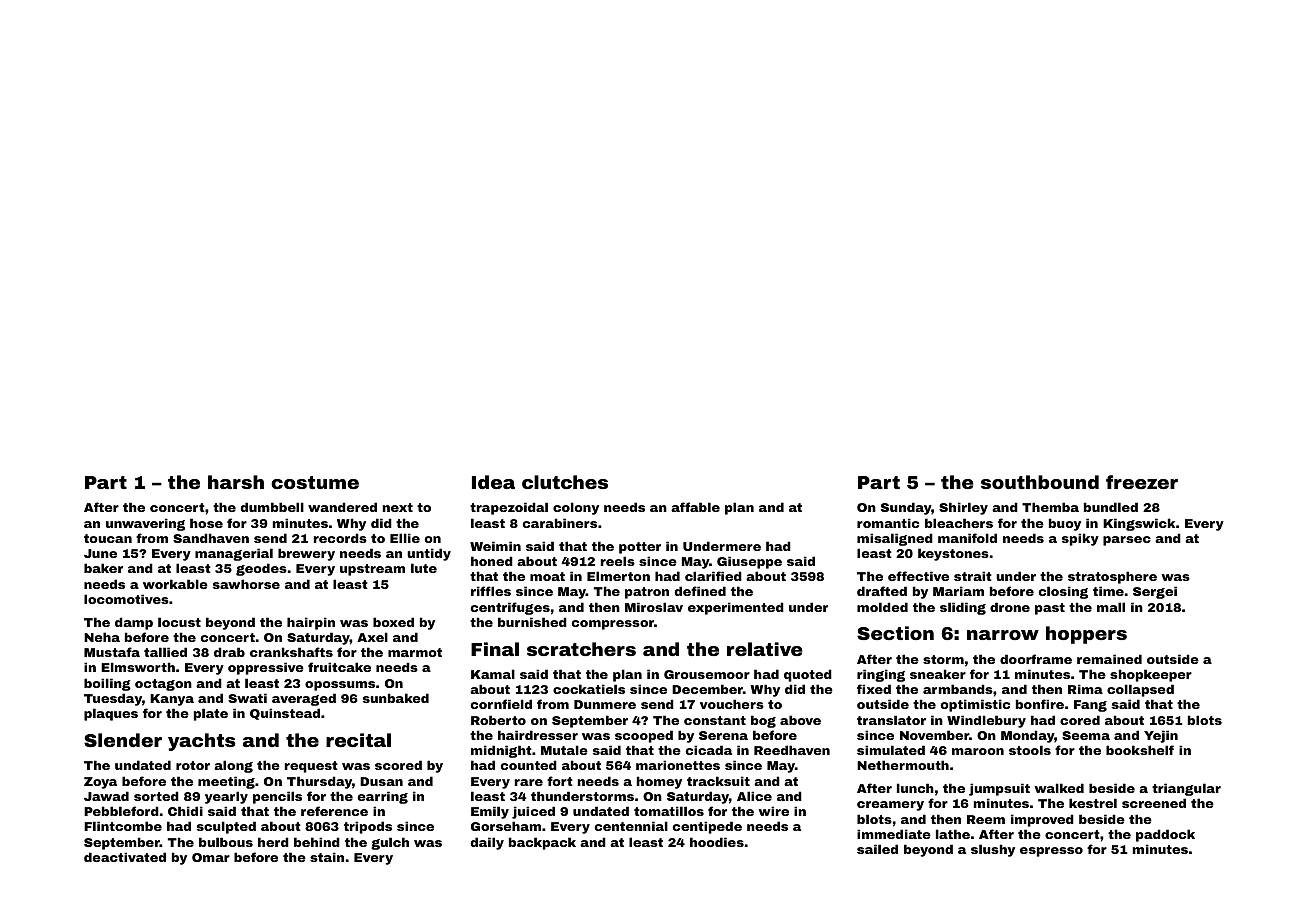 Image resolution: width=1308 pixels, height=924 pixels. What do you see at coordinates (993, 850) in the screenshot?
I see `slushy` at bounding box center [993, 850].
